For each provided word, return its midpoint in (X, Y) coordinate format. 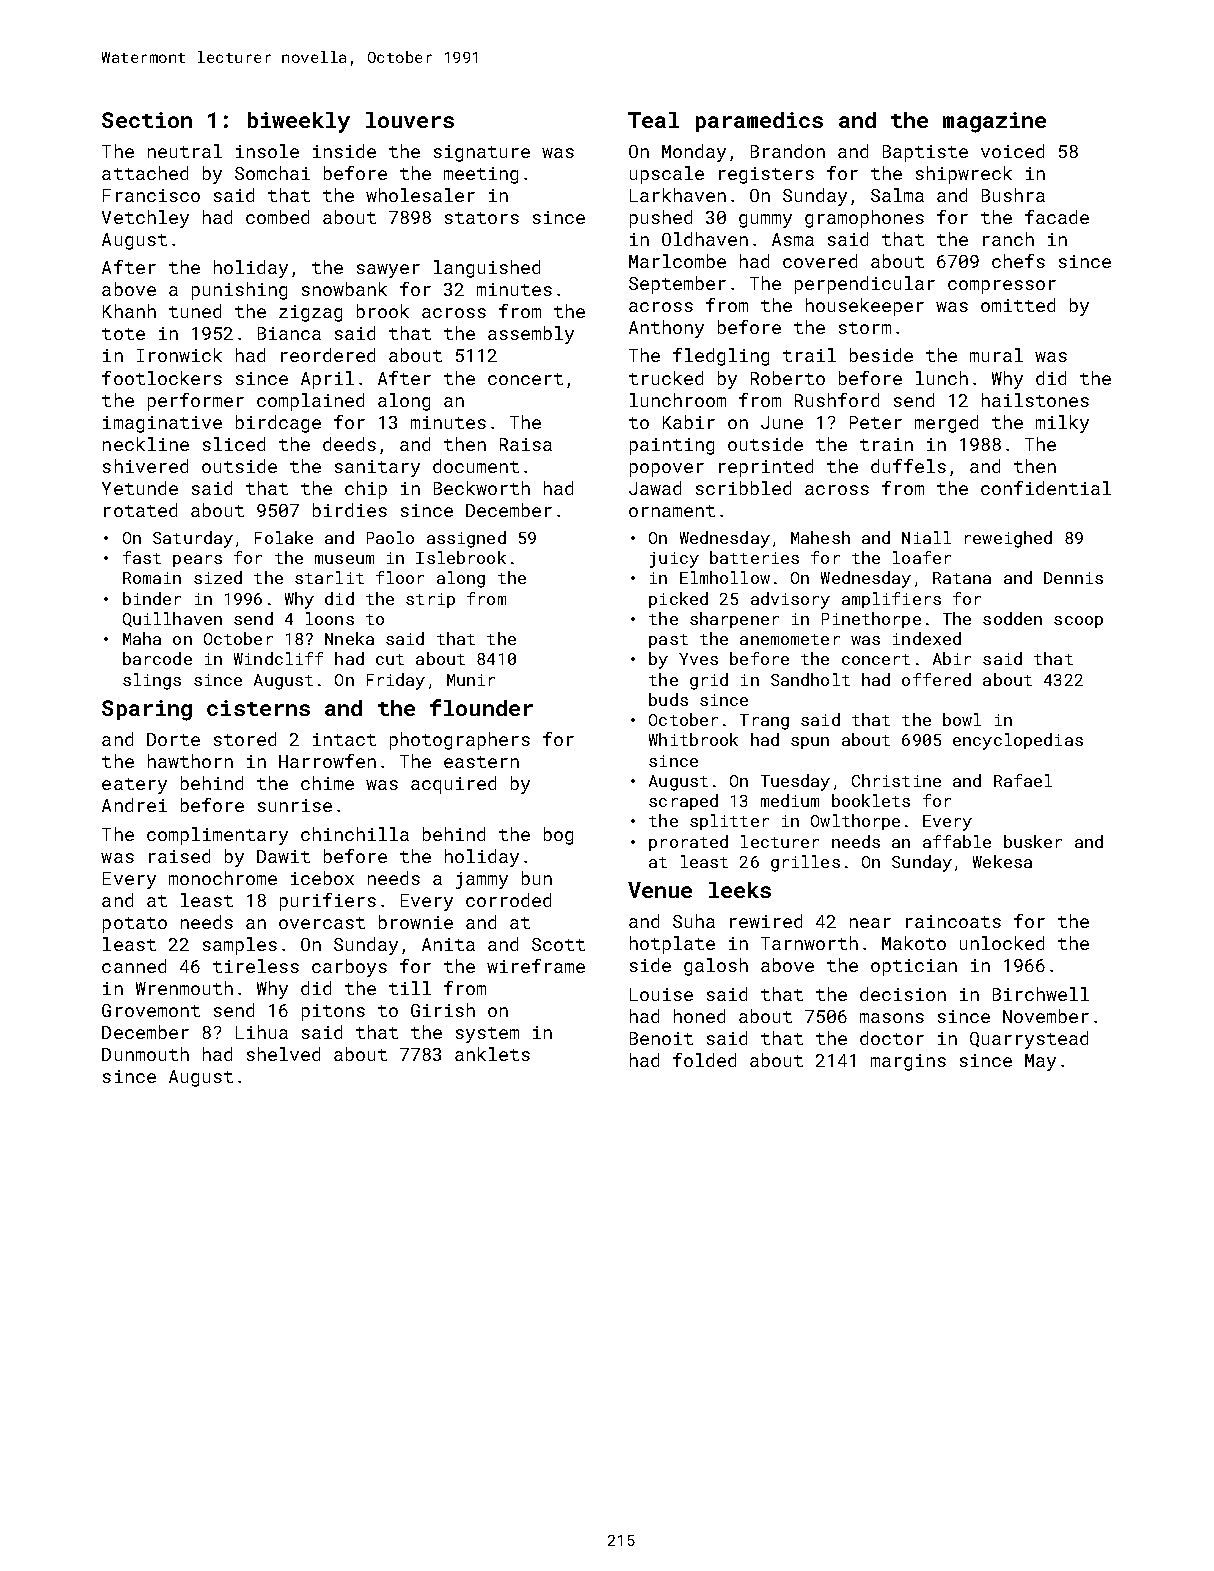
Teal (653, 120)
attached (145, 173)
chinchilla (355, 834)
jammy (482, 880)
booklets (871, 800)
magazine (994, 122)
